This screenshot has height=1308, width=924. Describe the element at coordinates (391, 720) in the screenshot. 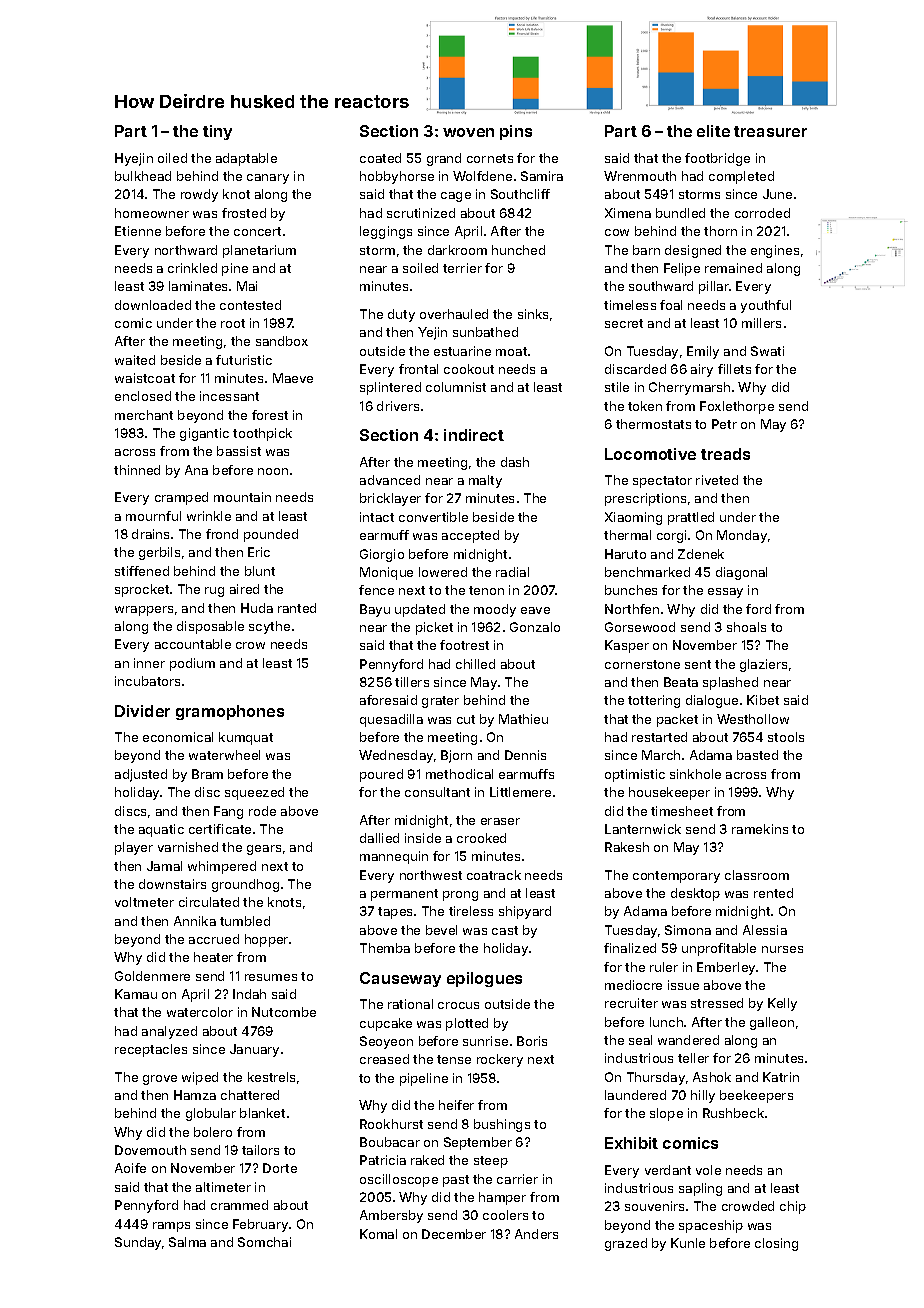

I see `quesadilla` at that location.
